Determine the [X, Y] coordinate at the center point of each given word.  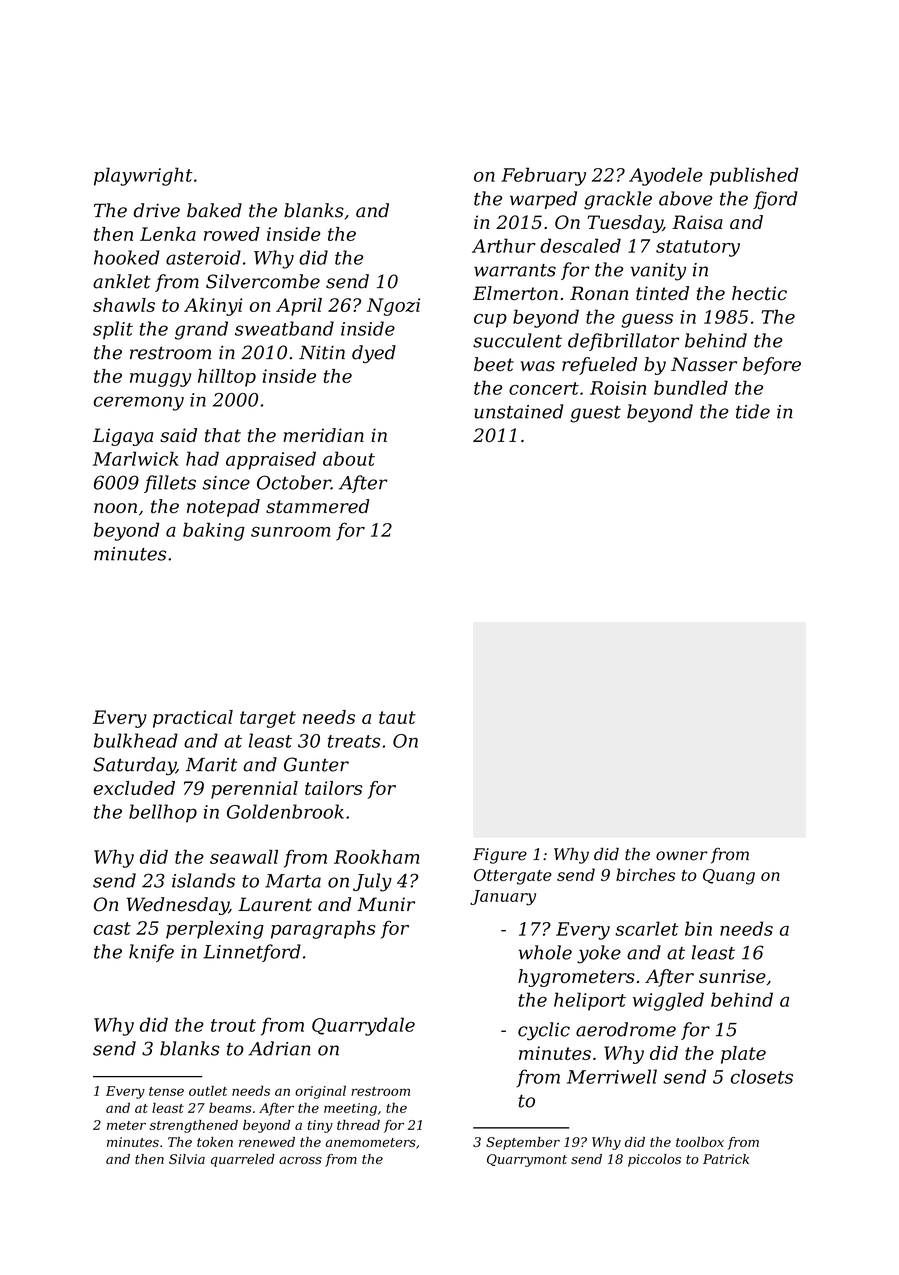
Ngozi [393, 307]
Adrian [279, 1048]
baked [214, 210]
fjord [775, 200]
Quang [729, 877]
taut [397, 717]
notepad [223, 508]
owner [682, 856]
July [372, 882]
